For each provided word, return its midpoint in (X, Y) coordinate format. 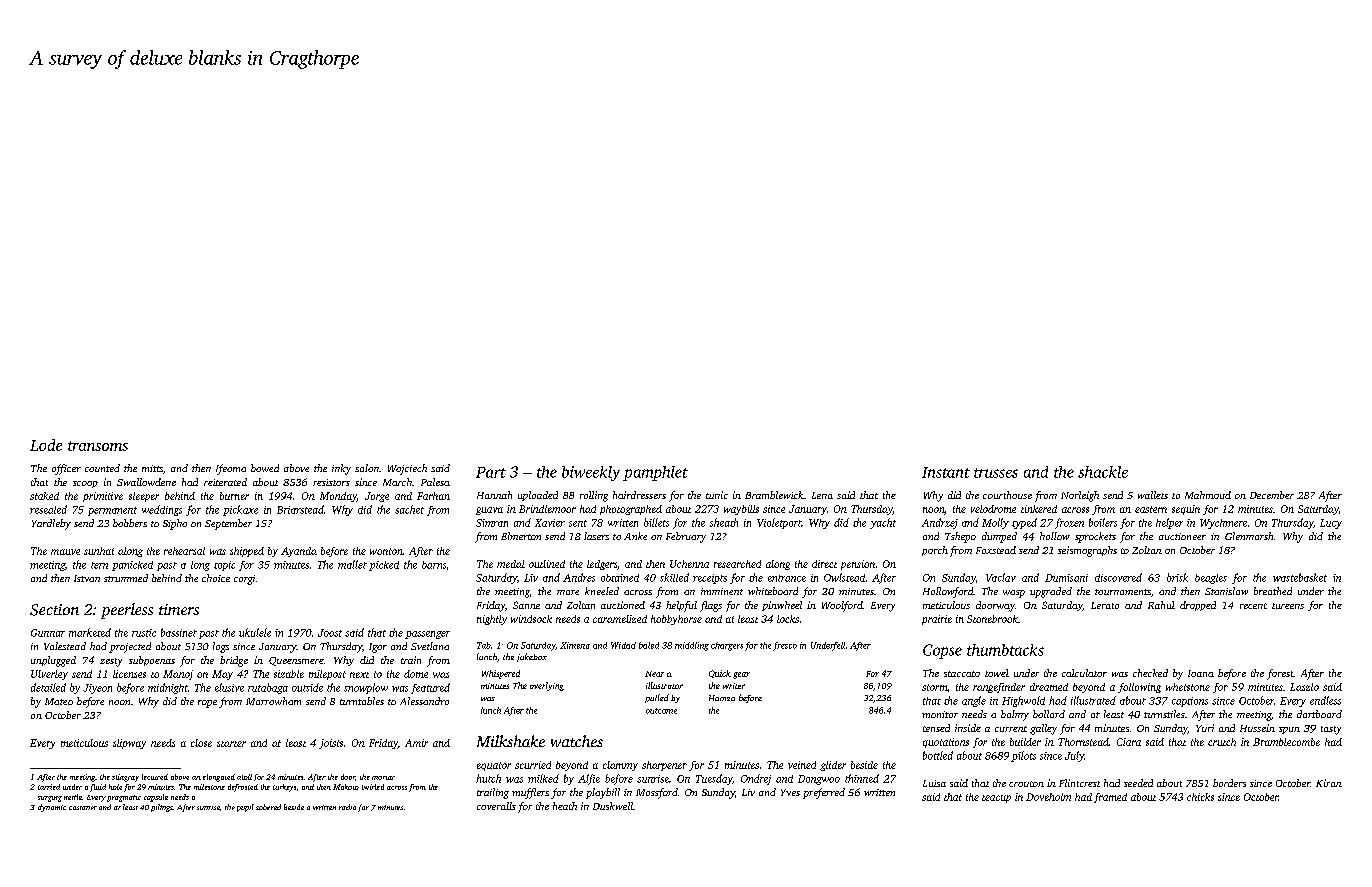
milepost (327, 675)
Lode (46, 445)
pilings (162, 808)
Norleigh (1080, 496)
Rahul (1161, 605)
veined (802, 765)
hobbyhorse (676, 620)
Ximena (575, 645)
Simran (492, 523)
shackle (1103, 472)
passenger (427, 635)
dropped (1198, 606)
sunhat (99, 551)
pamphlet (655, 473)
